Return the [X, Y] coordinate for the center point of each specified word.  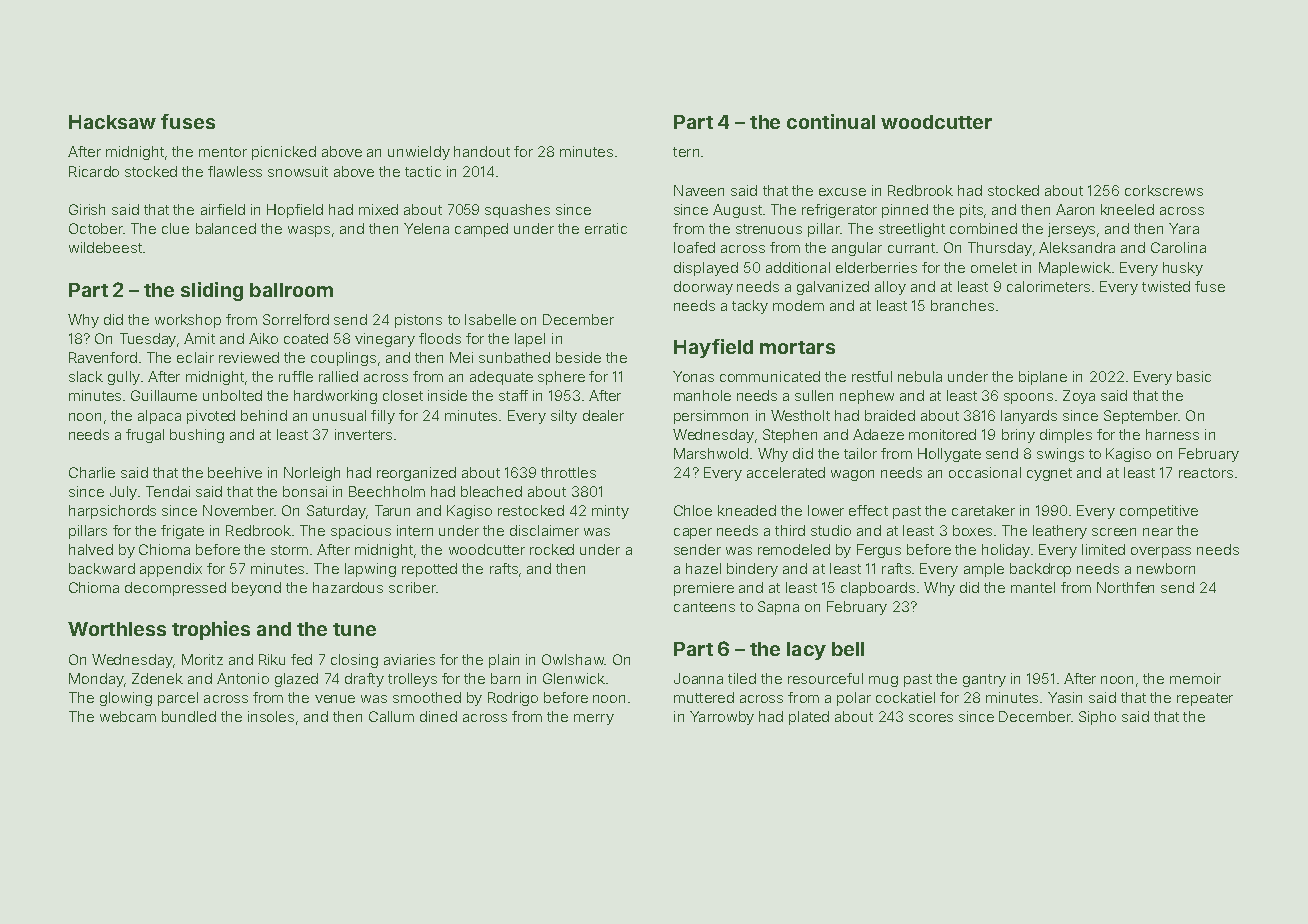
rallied [338, 376]
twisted [1166, 286]
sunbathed [514, 357]
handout [482, 151]
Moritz [202, 659]
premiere [704, 589]
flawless [235, 171]
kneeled [1127, 209]
